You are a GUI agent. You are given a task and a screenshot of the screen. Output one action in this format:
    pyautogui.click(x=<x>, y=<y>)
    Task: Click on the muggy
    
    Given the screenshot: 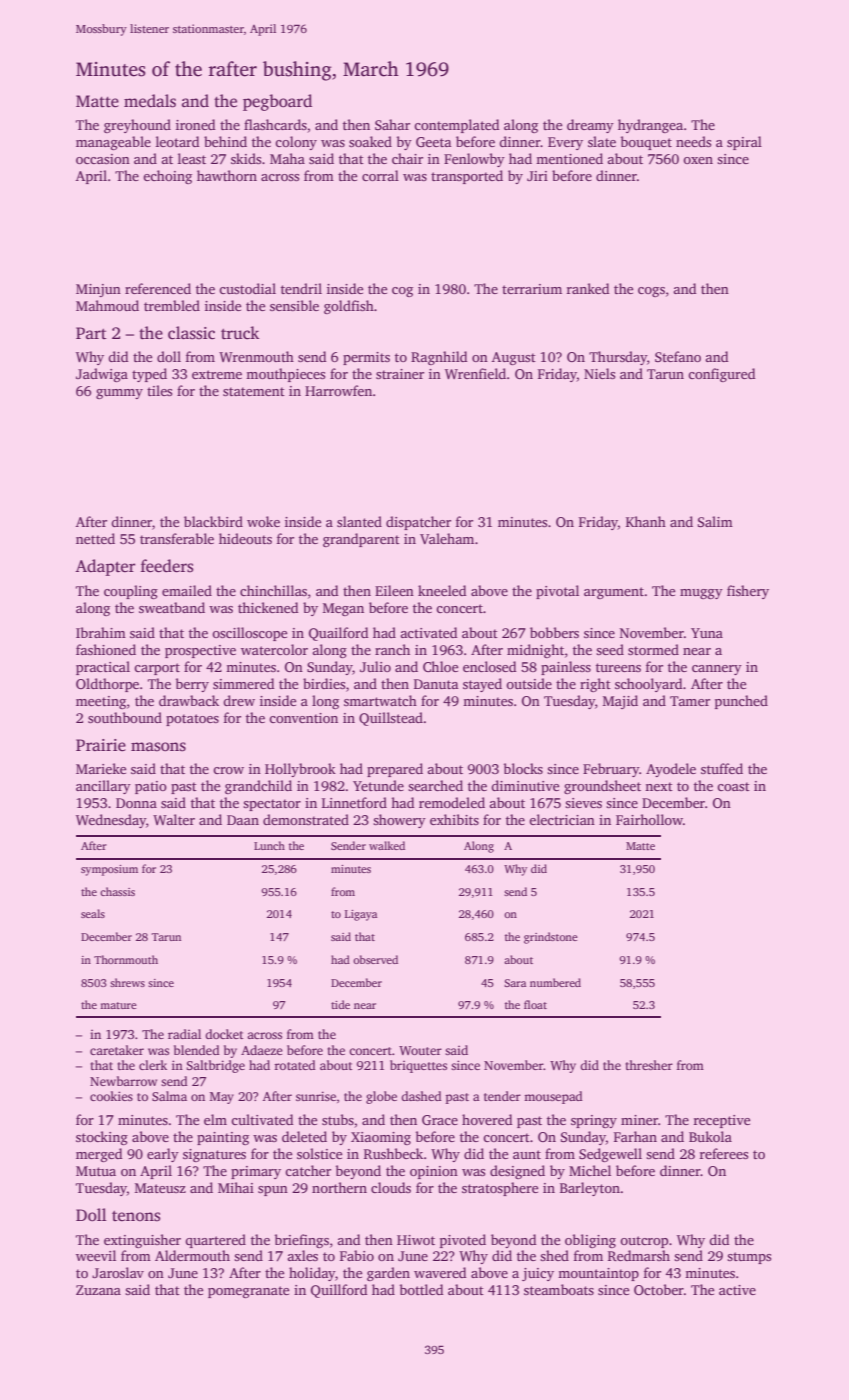 What is the action you would take?
    pyautogui.click(x=701, y=594)
